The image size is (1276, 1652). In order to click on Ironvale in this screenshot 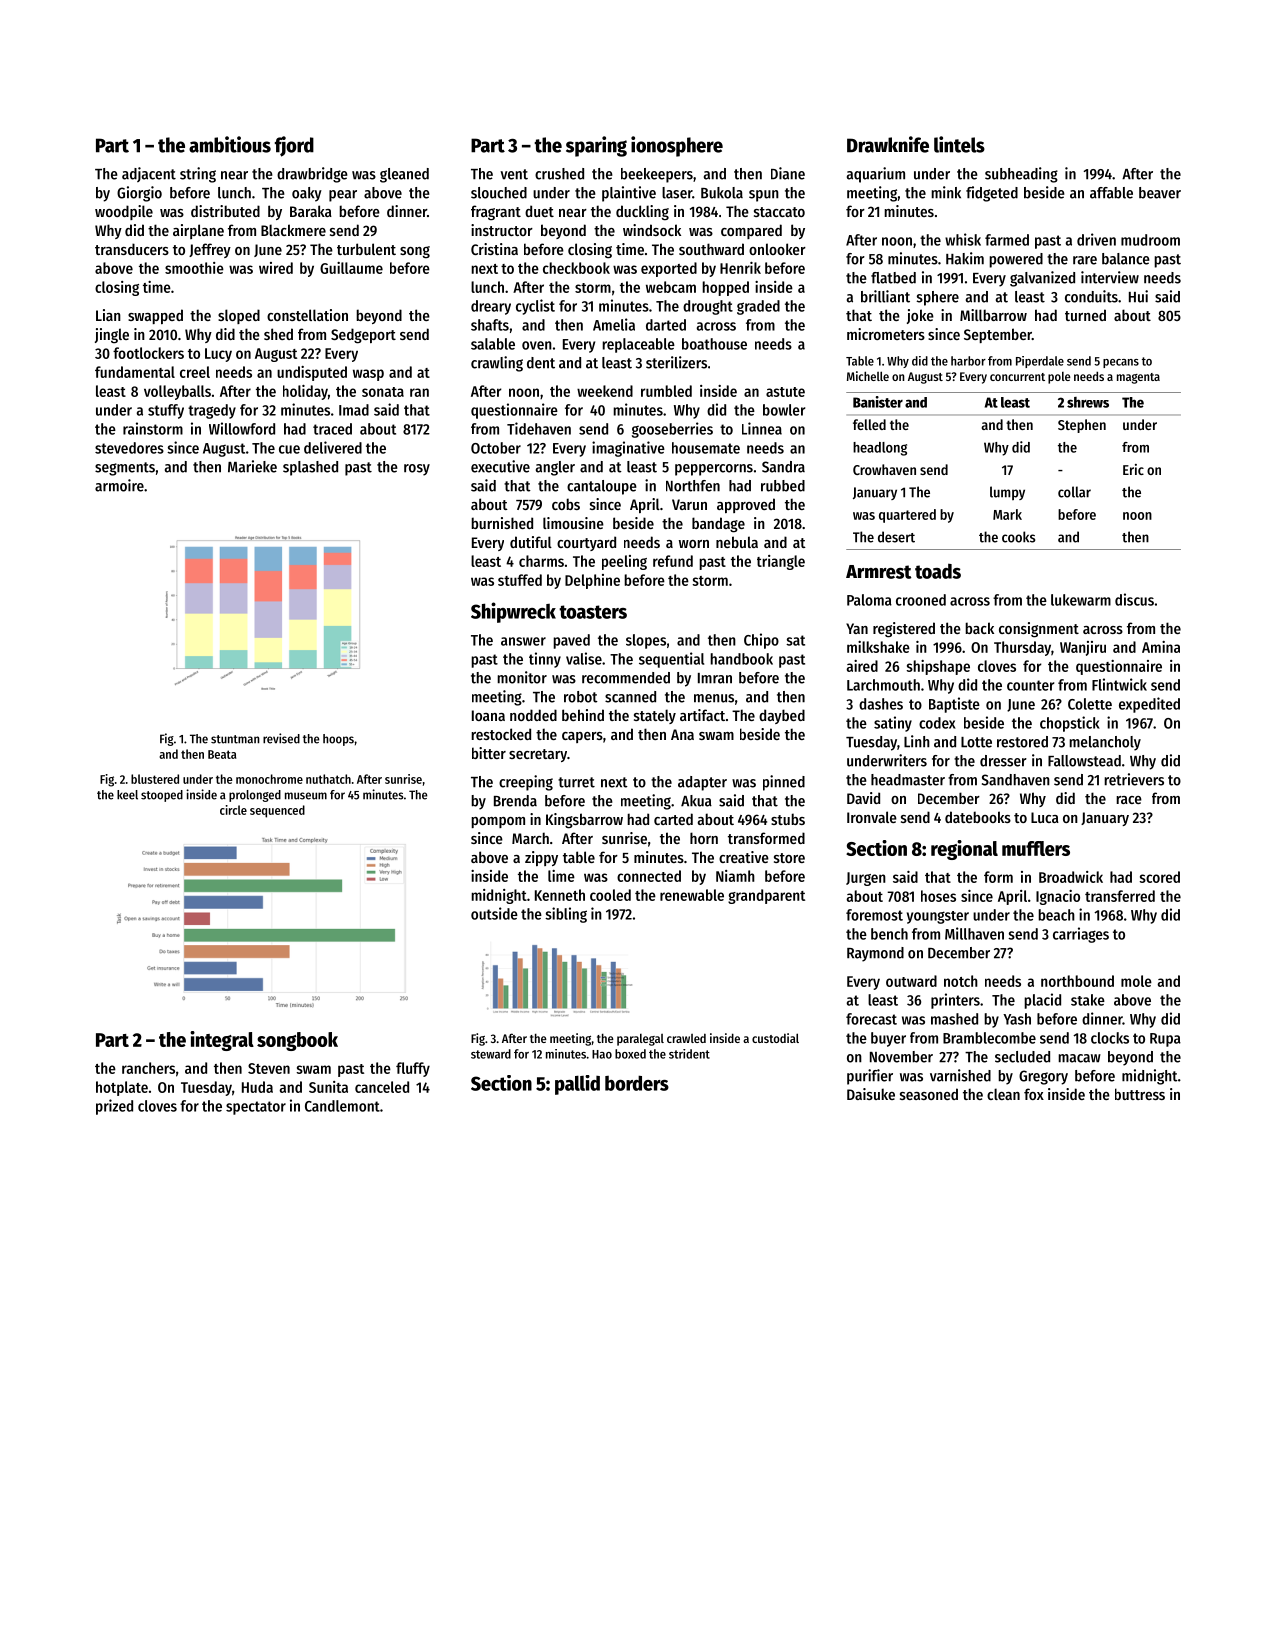, I will do `click(872, 817)`.
